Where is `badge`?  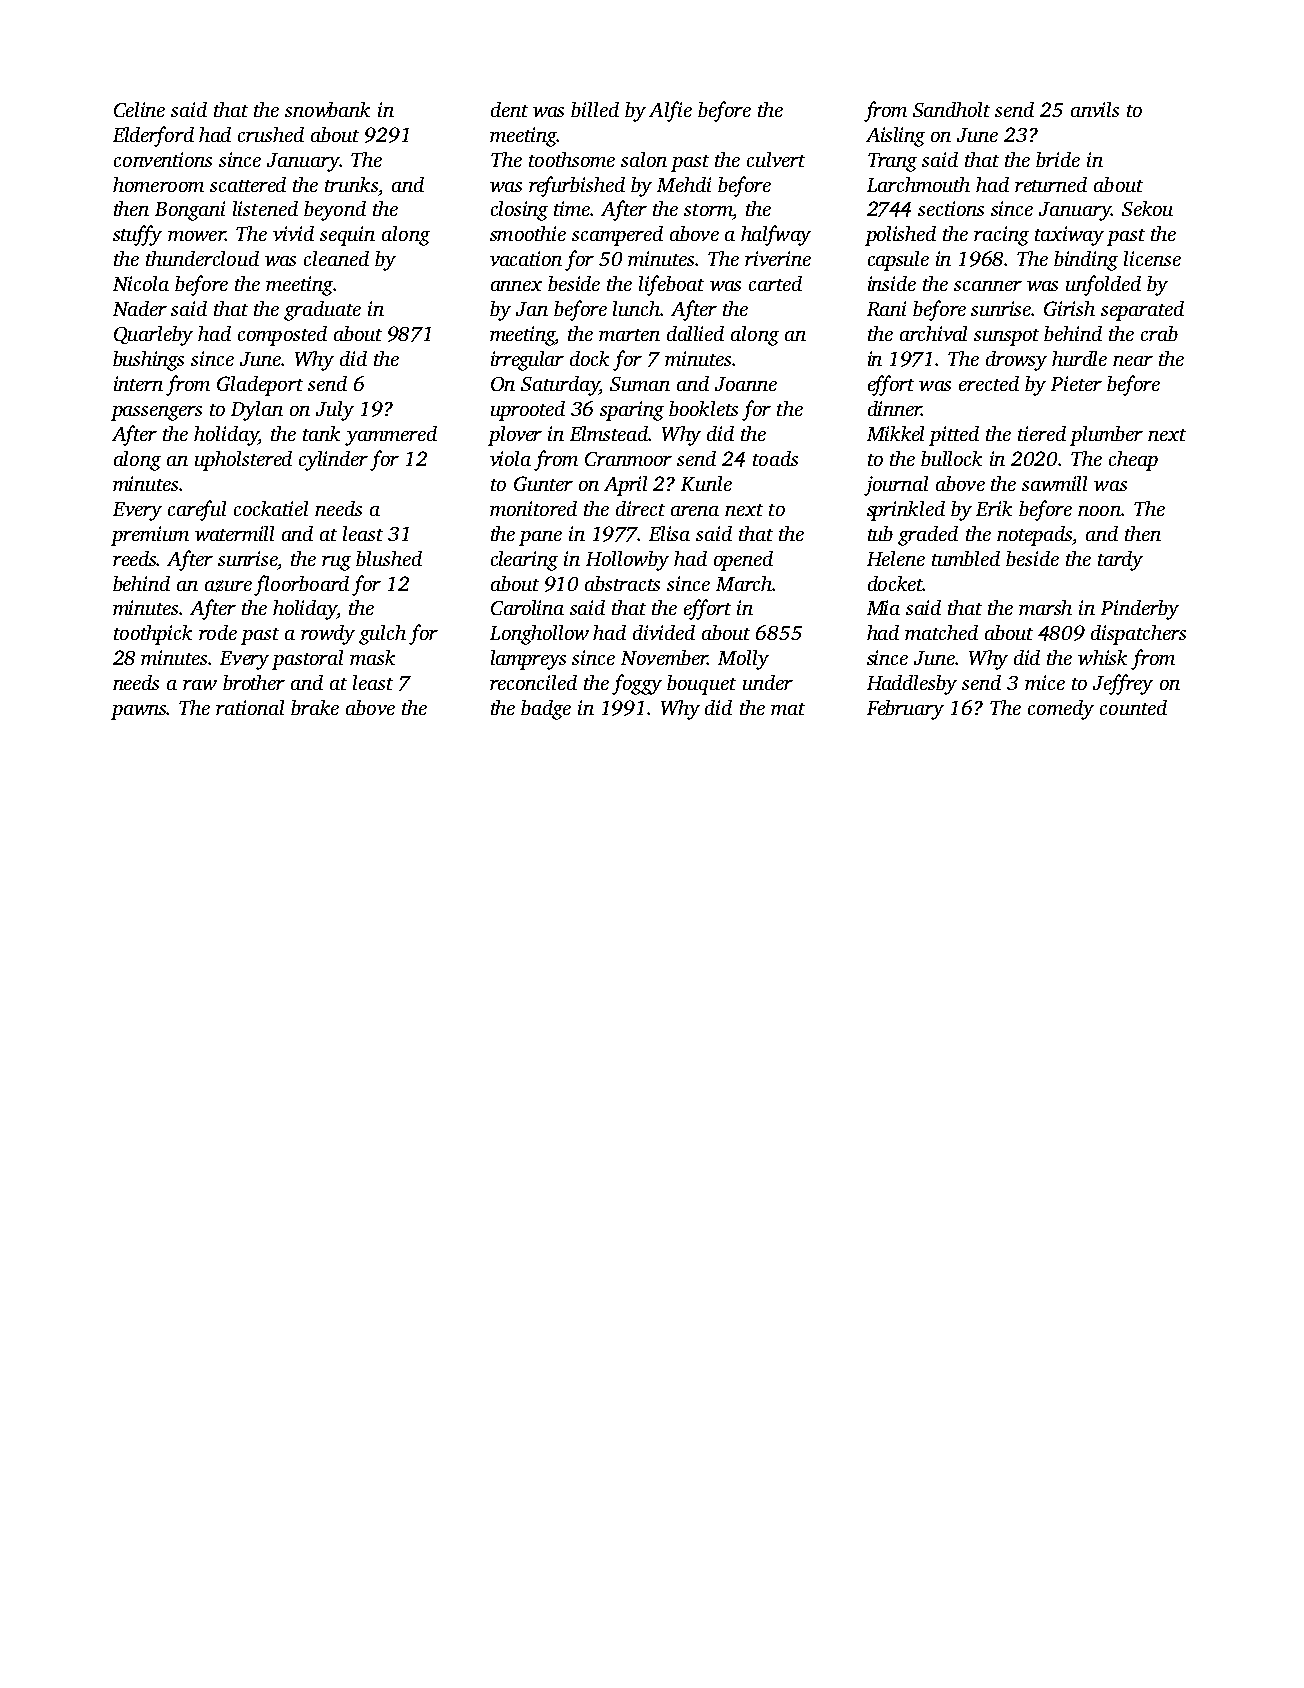 badge is located at coordinates (546, 710).
